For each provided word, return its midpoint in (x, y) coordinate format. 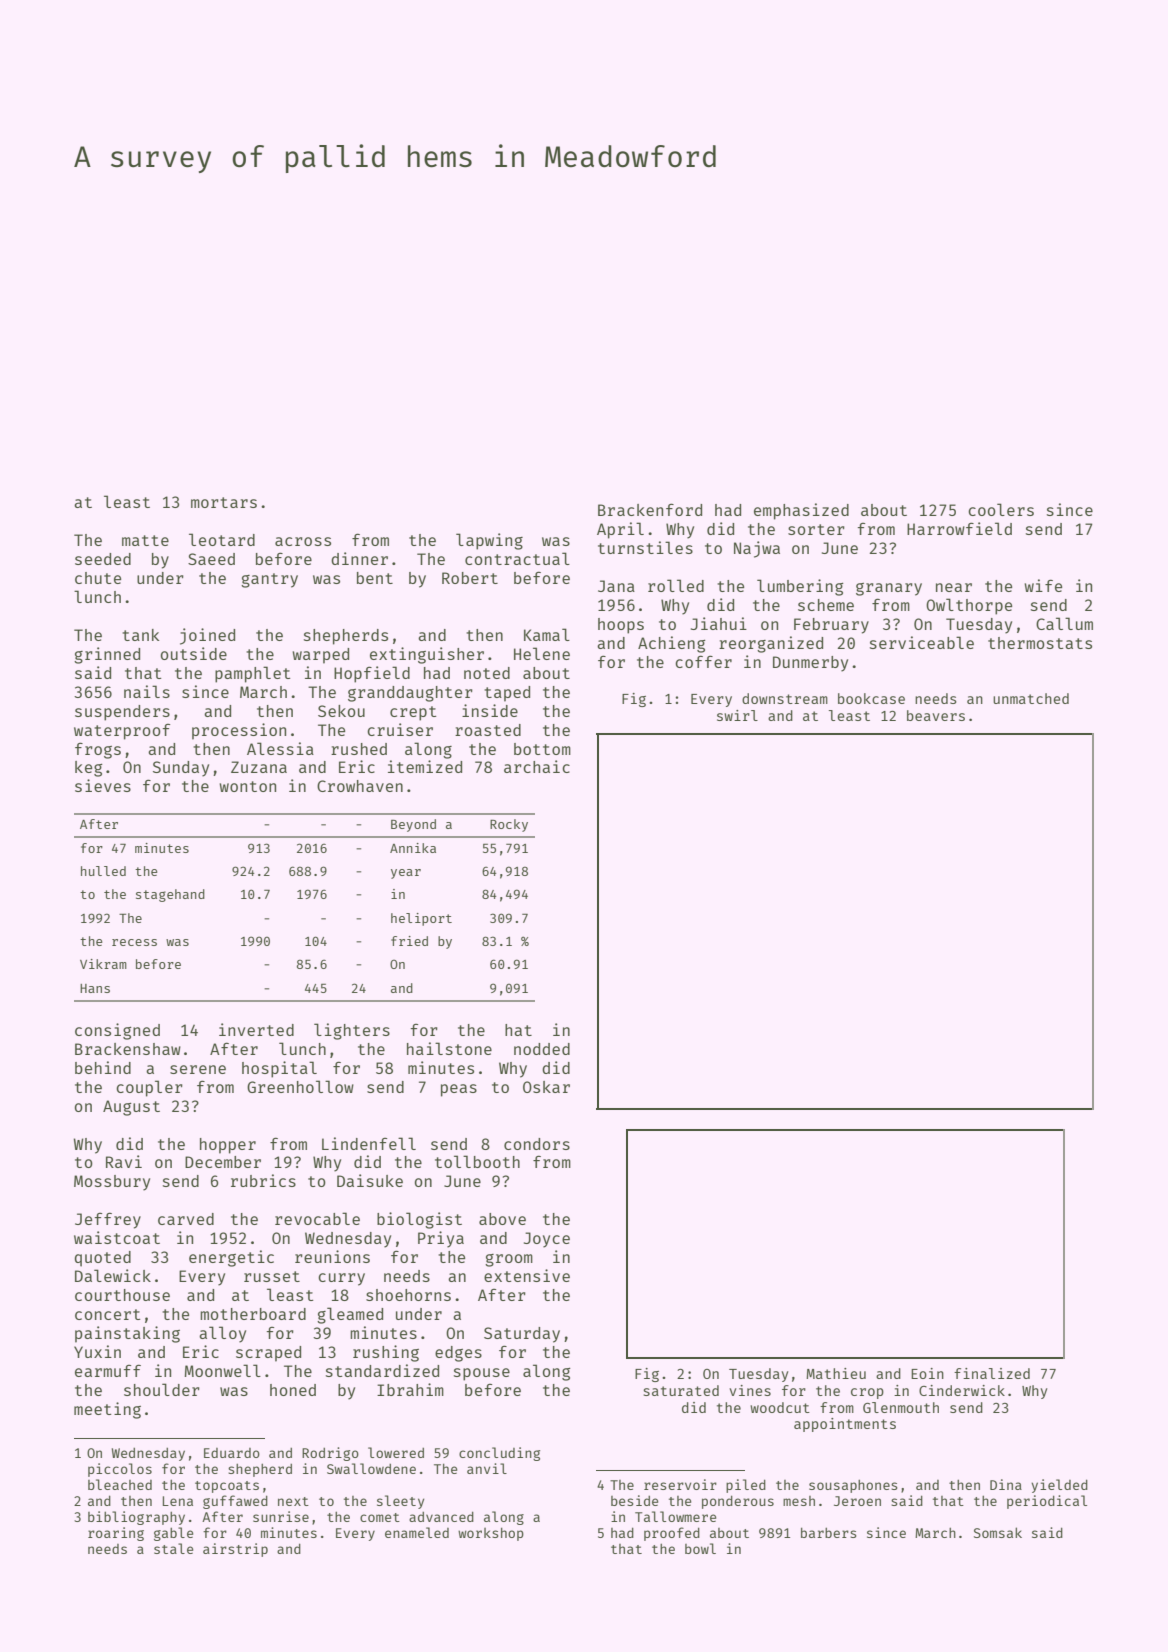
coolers (1001, 509)
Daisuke (370, 1180)
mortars (224, 502)
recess (134, 942)
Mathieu (836, 1373)
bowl (700, 1548)
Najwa (757, 549)
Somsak (998, 1532)
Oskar (546, 1087)
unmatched (1031, 698)
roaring (116, 1534)
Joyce (547, 1240)
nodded (542, 1049)
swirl (737, 715)
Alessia (280, 748)
